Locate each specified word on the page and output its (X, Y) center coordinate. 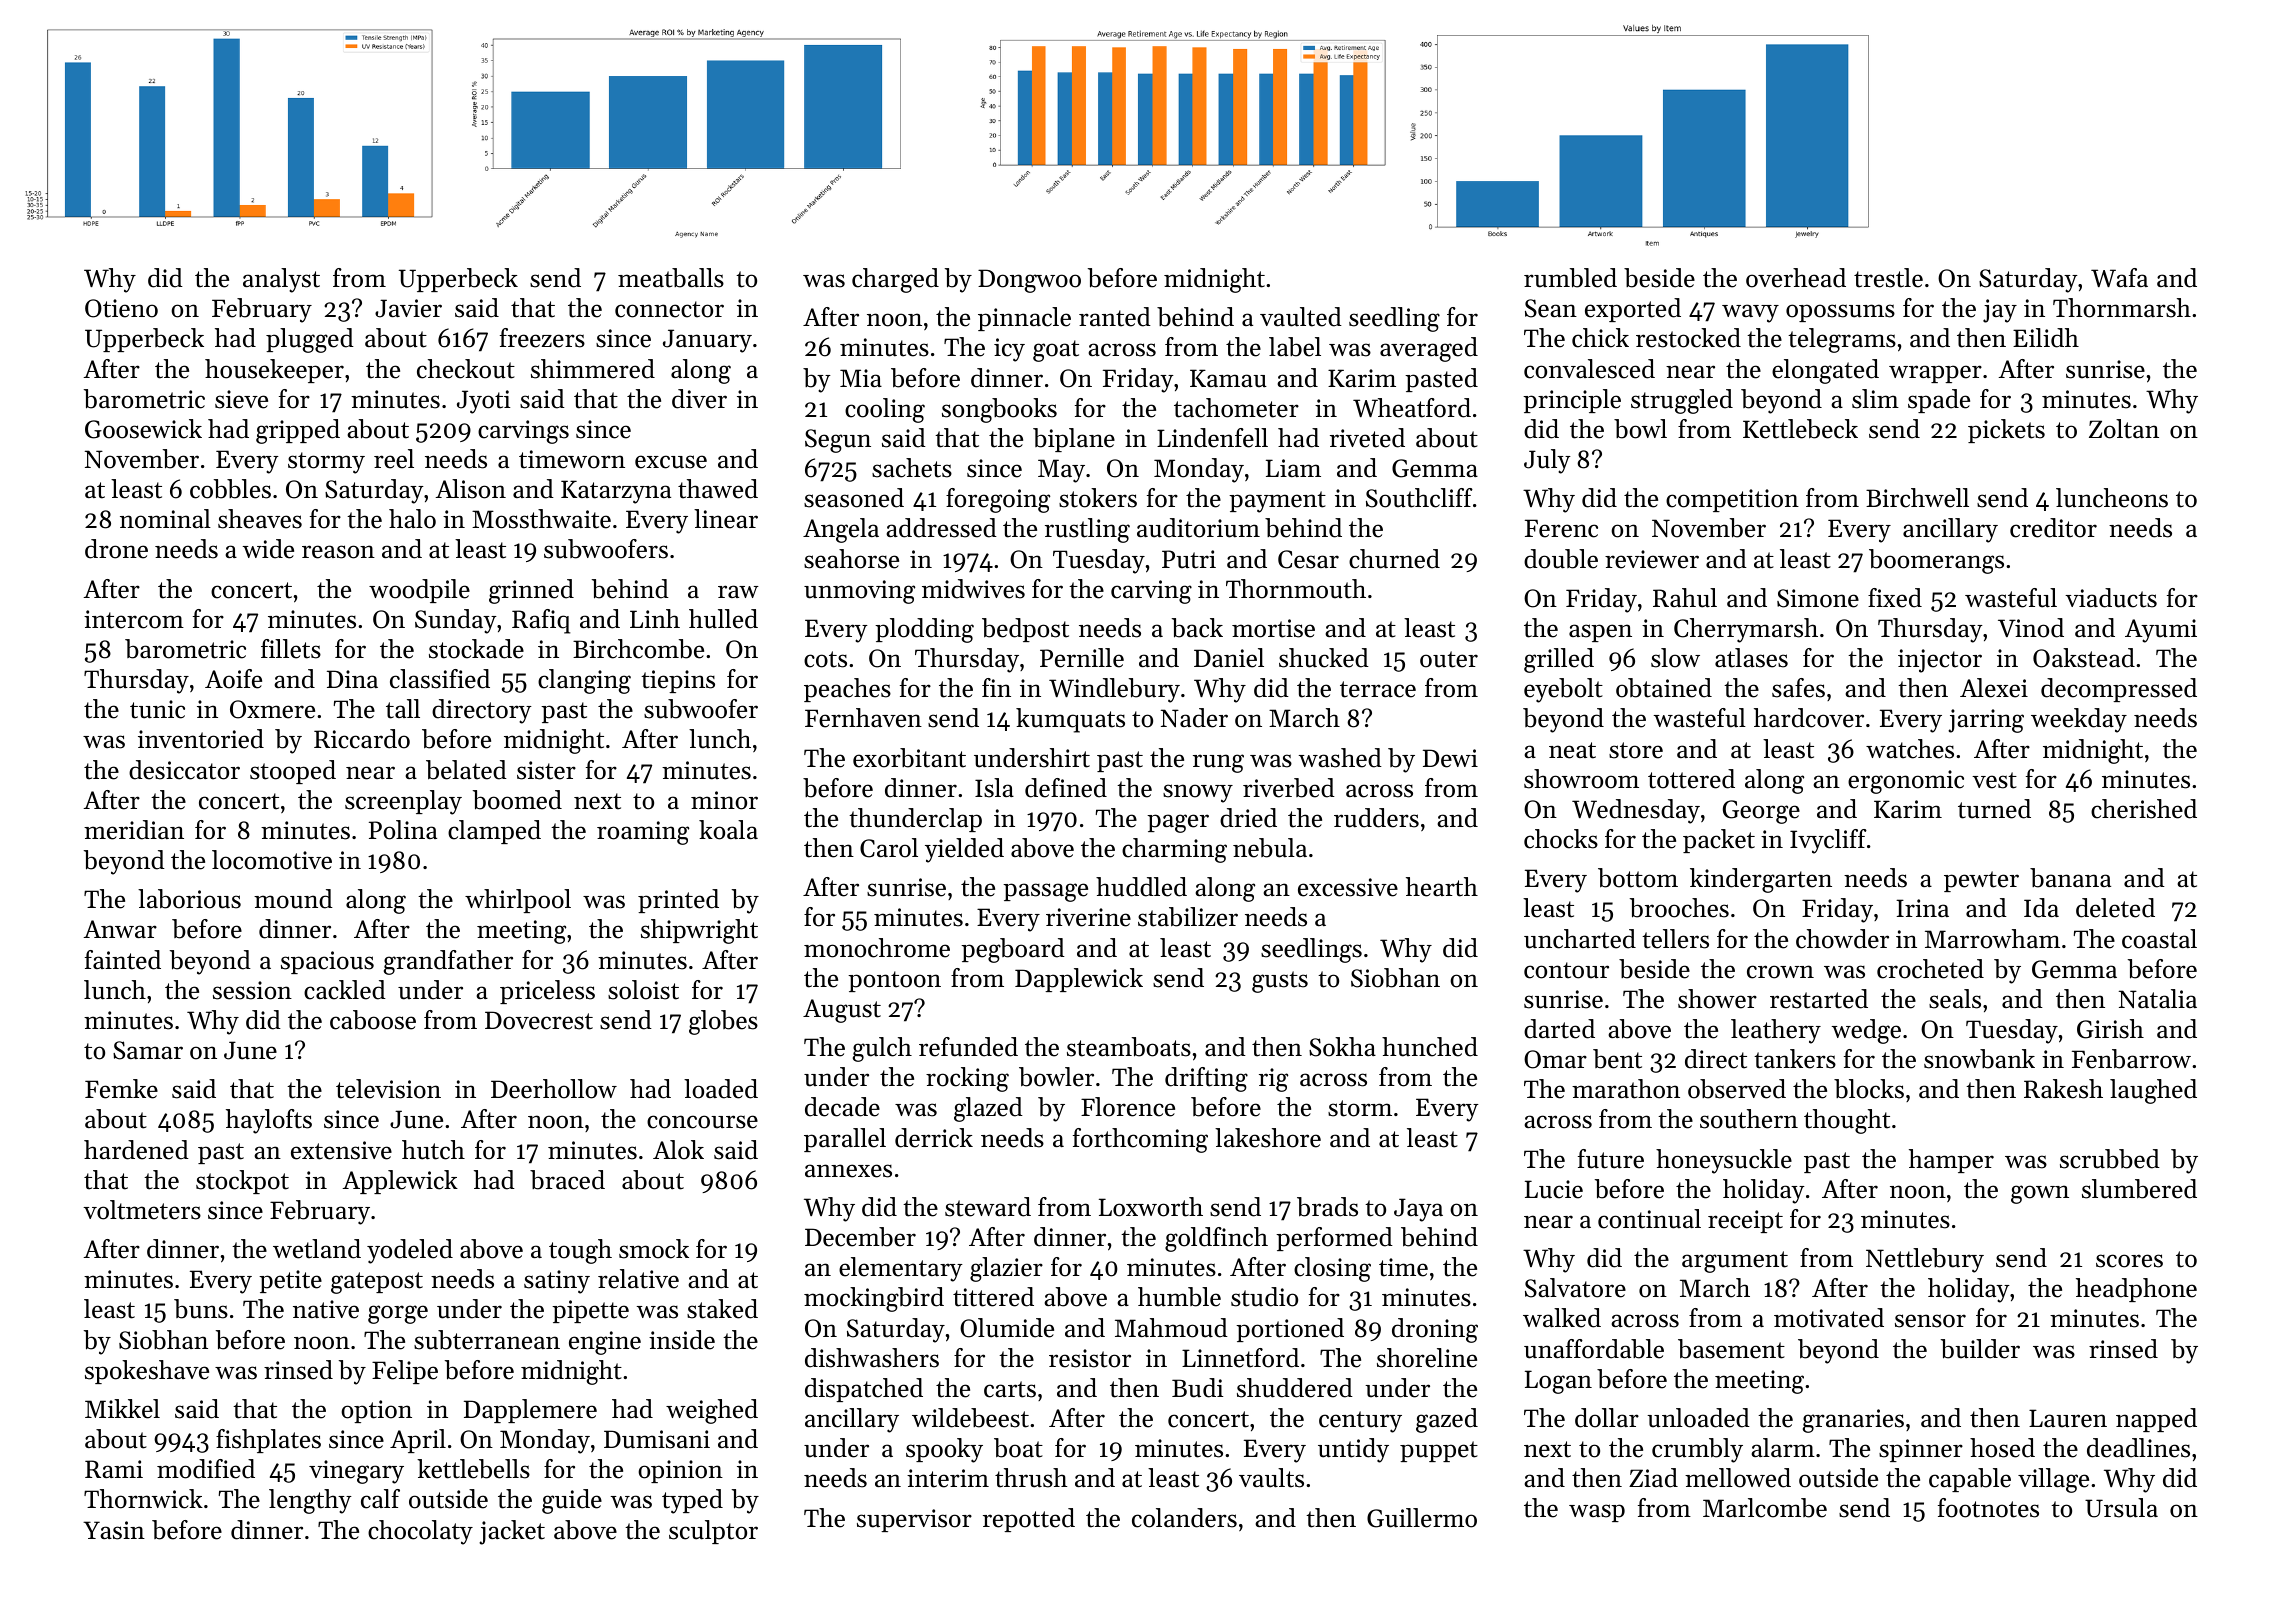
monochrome (877, 948)
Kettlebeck (1800, 429)
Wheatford (1412, 408)
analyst (281, 280)
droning (1435, 1330)
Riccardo (362, 739)
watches (1910, 749)
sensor (1930, 1321)
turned (1994, 809)
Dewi (1450, 758)
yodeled (410, 1251)
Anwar (120, 929)
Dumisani (657, 1439)
